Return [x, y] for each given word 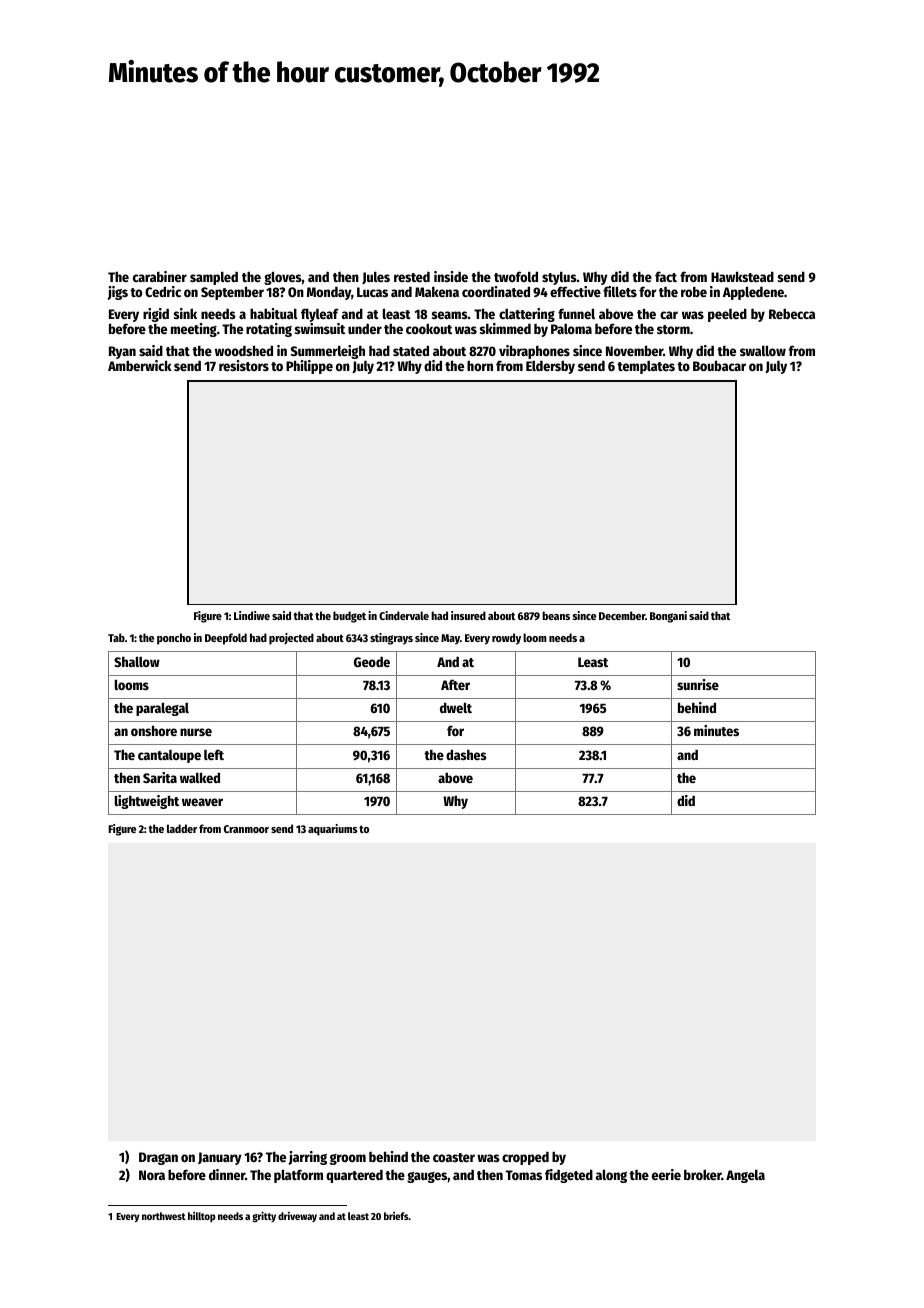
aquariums [332, 830]
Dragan [158, 1158]
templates [646, 367]
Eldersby [550, 367]
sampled [214, 278]
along [611, 1176]
